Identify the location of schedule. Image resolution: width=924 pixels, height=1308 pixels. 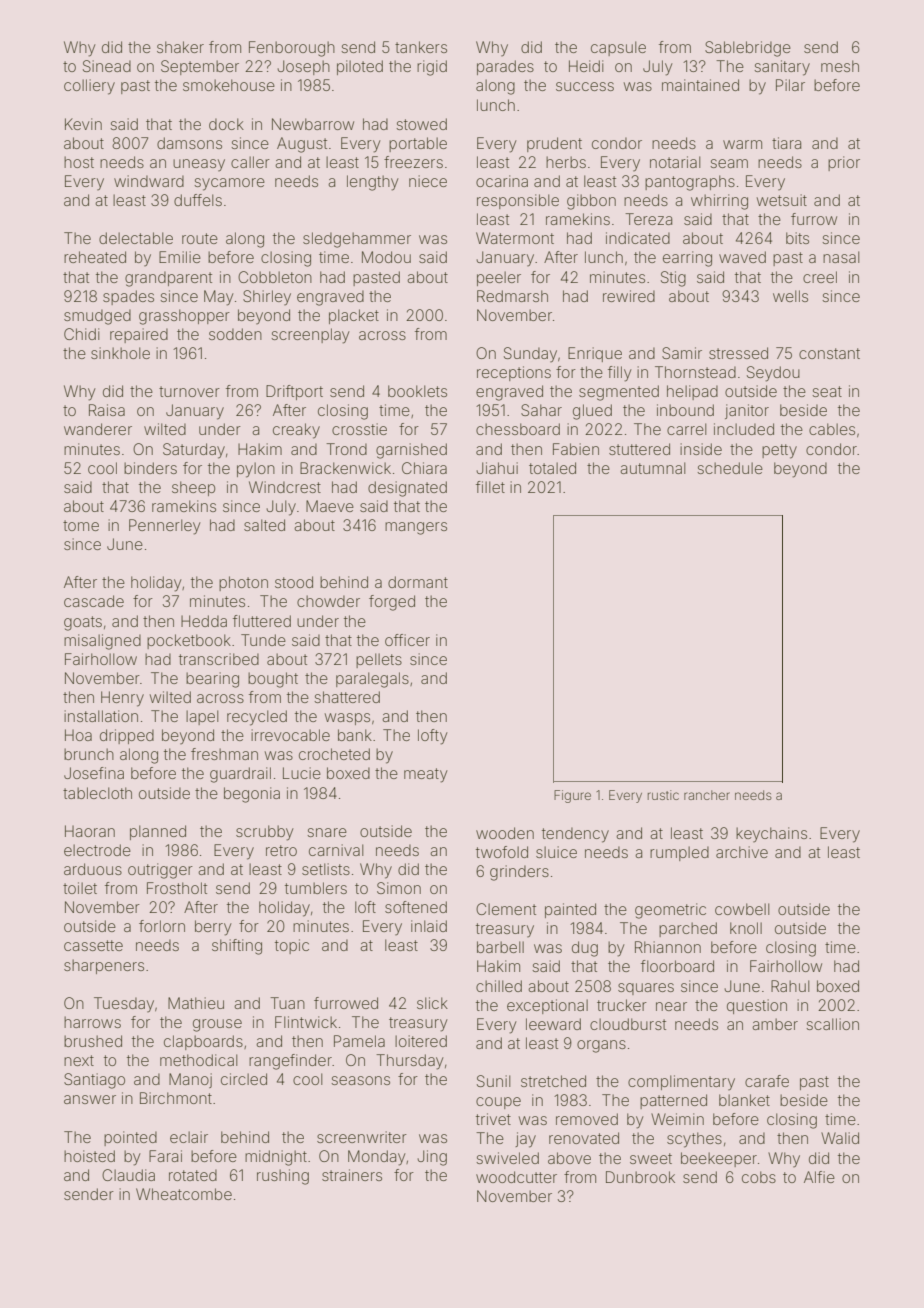
(730, 468).
